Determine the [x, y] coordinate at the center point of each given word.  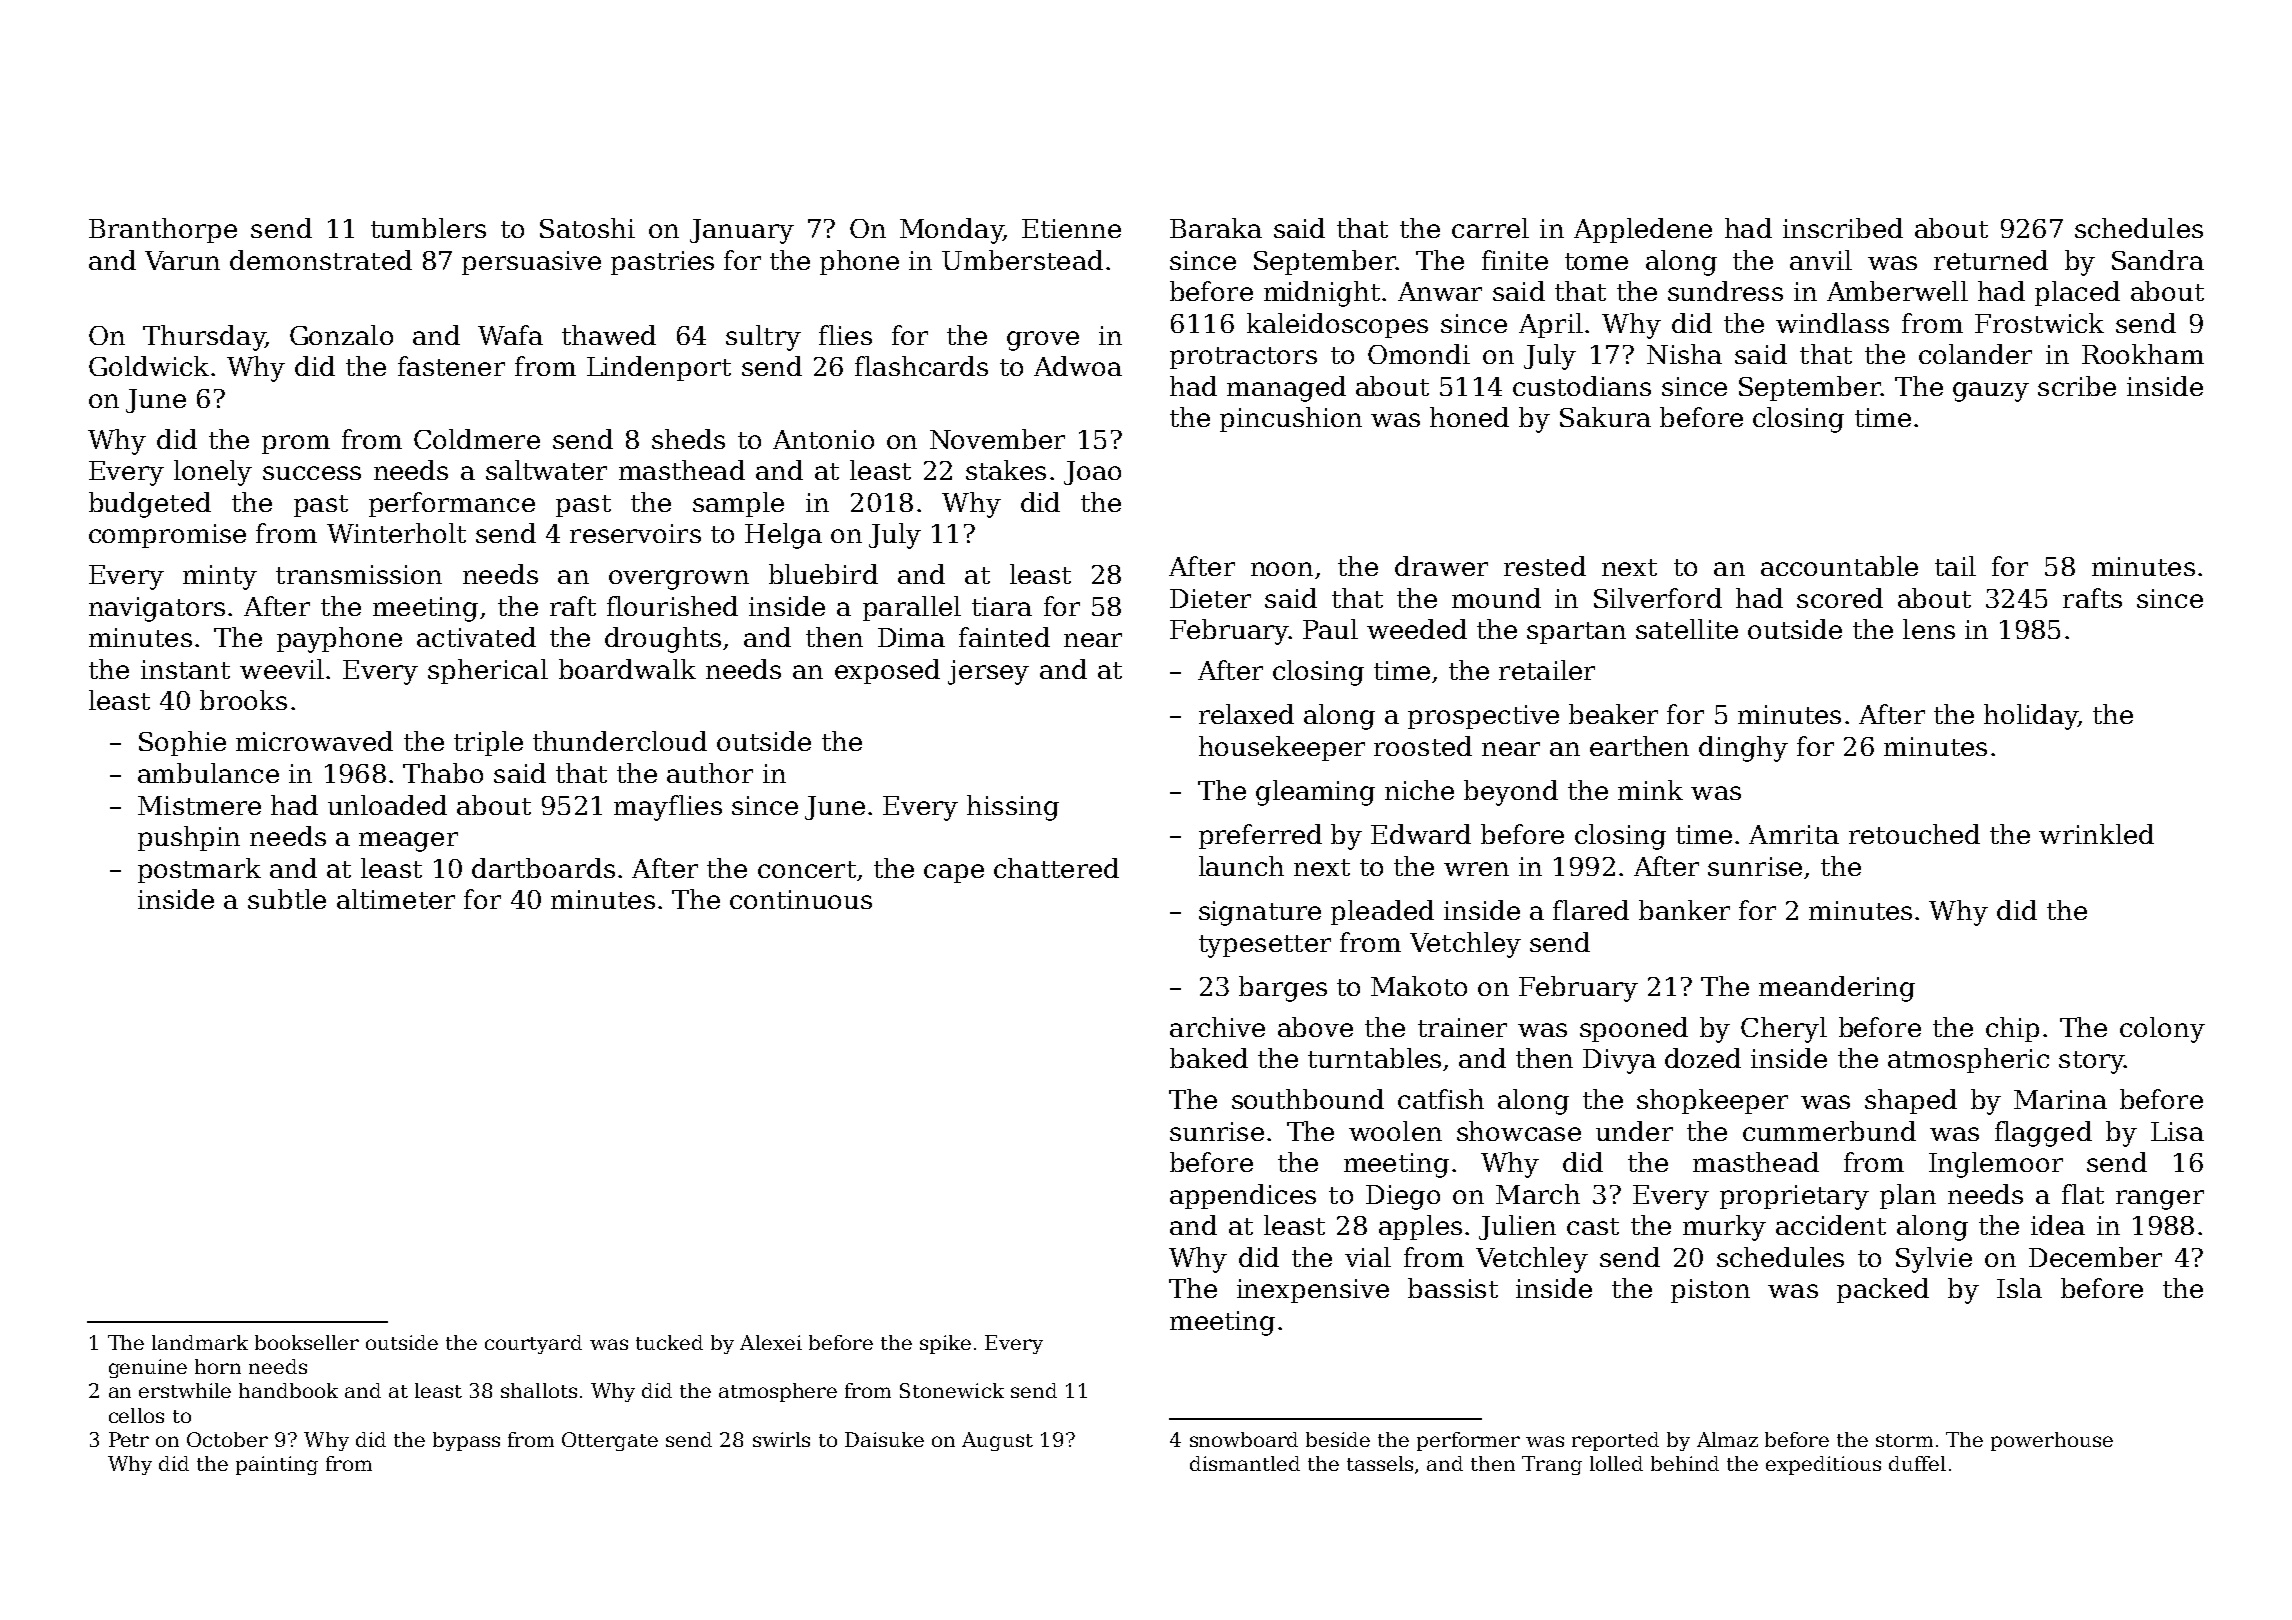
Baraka [1216, 228]
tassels [1380, 1463]
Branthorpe [163, 230]
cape [954, 873]
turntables [1374, 1058]
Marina [2060, 1099]
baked [1209, 1058]
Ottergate [610, 1441]
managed [1286, 389]
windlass [1832, 323]
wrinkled [2096, 834]
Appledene [1643, 230]
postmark [199, 870]
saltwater [546, 470]
